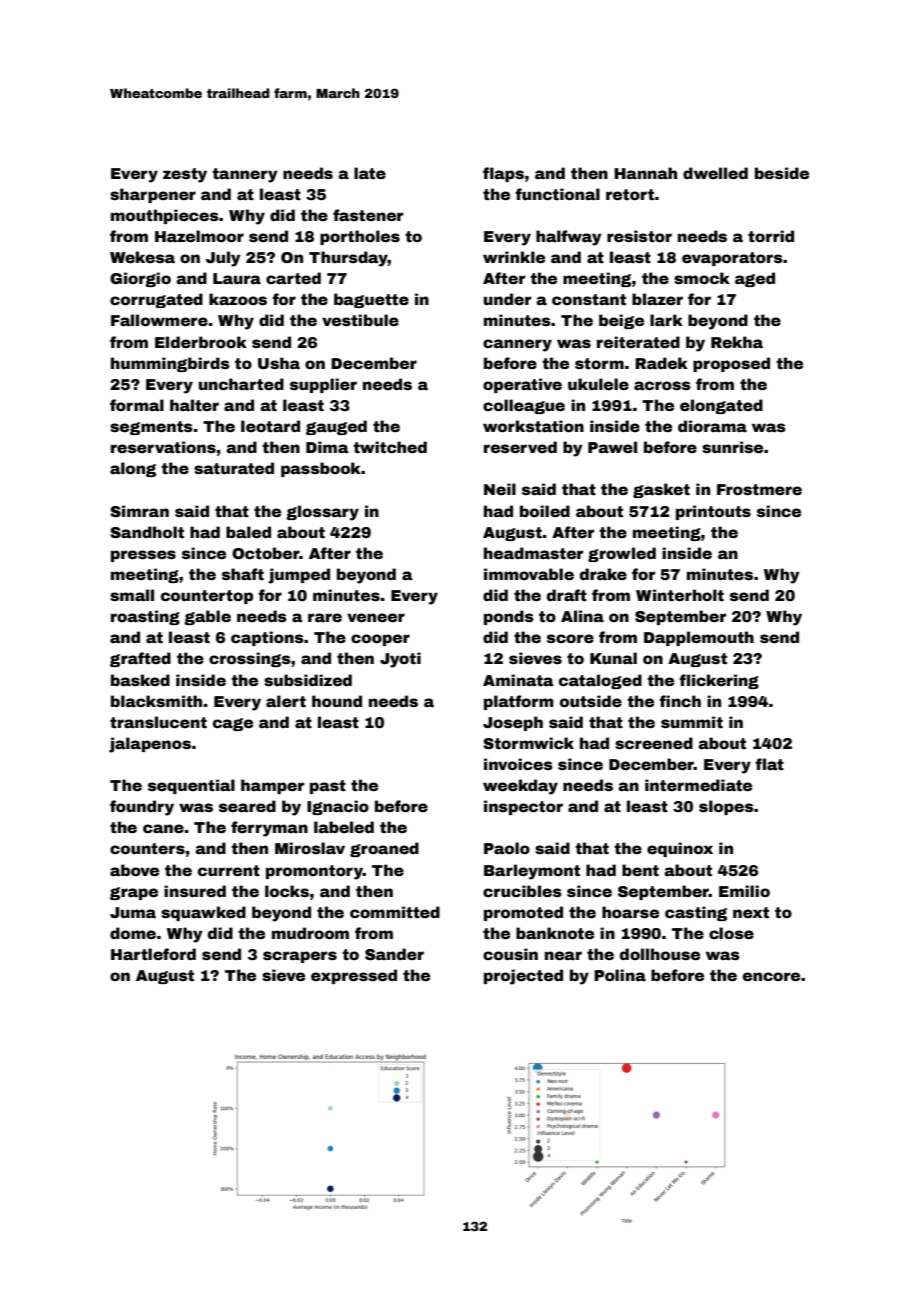  Describe the element at coordinates (603, 574) in the screenshot. I see `drake` at that location.
